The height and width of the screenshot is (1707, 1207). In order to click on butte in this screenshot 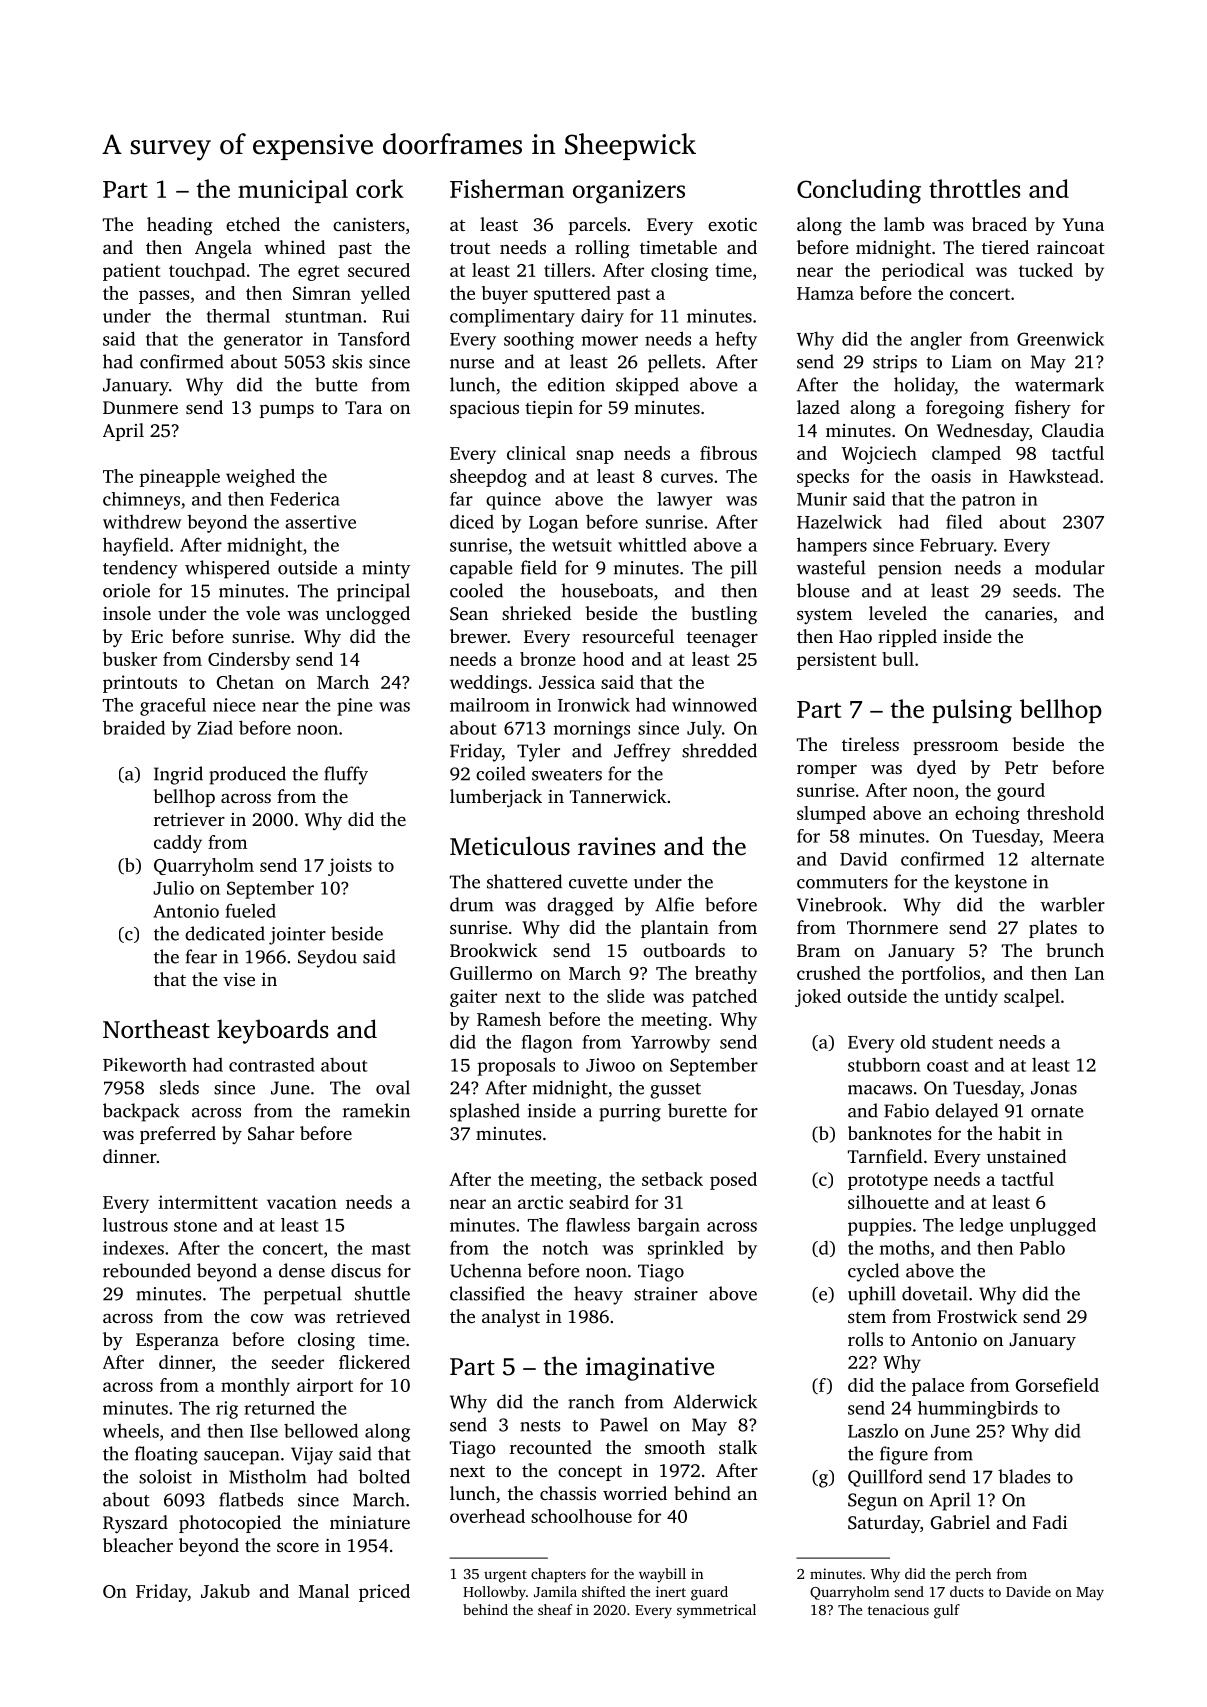, I will do `click(336, 384)`.
